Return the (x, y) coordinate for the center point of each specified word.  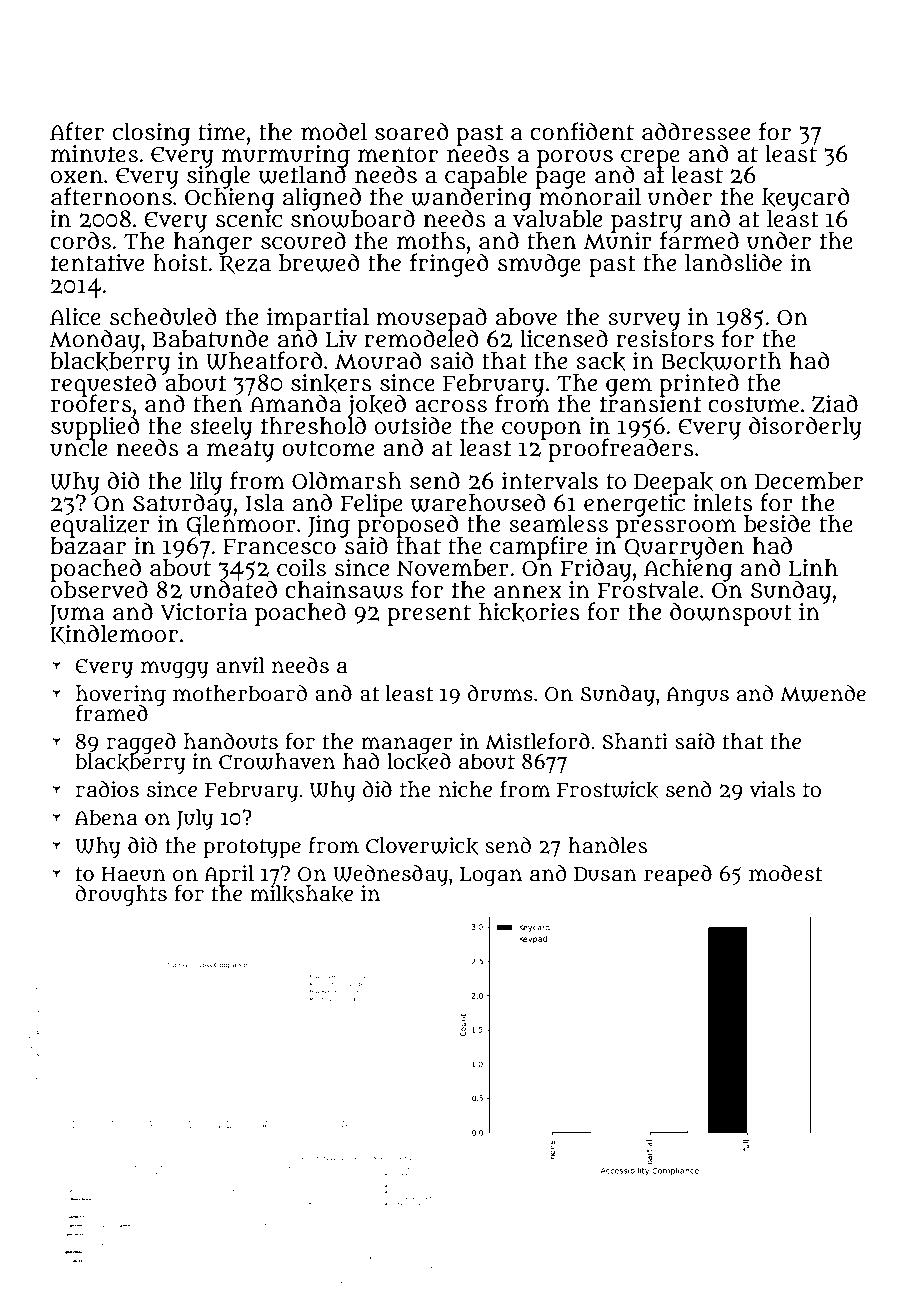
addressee (696, 131)
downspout (731, 614)
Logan (491, 876)
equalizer (100, 526)
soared (411, 131)
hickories (529, 612)
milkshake (301, 894)
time (221, 132)
